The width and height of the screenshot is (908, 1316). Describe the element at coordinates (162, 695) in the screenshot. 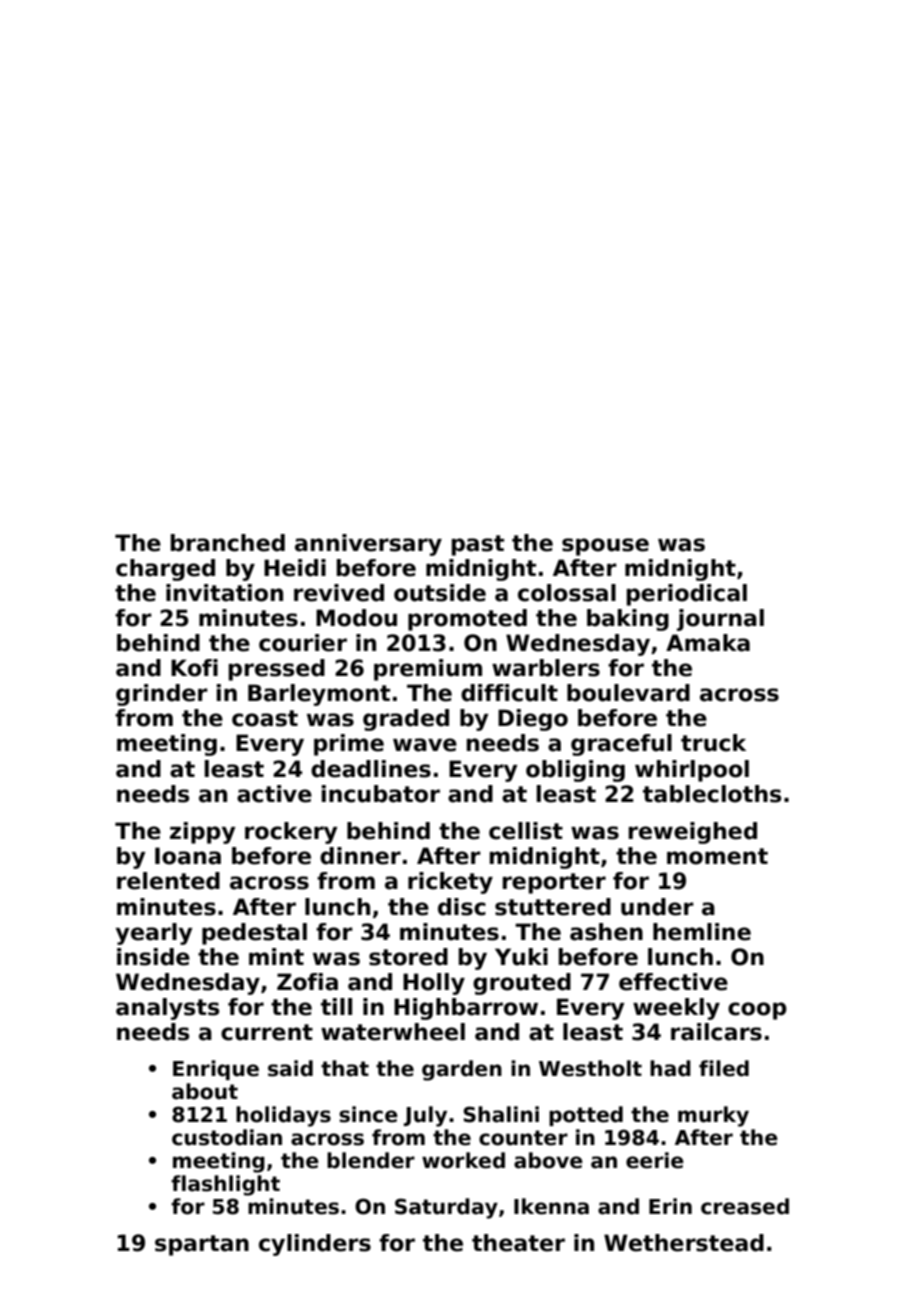

I see `grinder` at that location.
